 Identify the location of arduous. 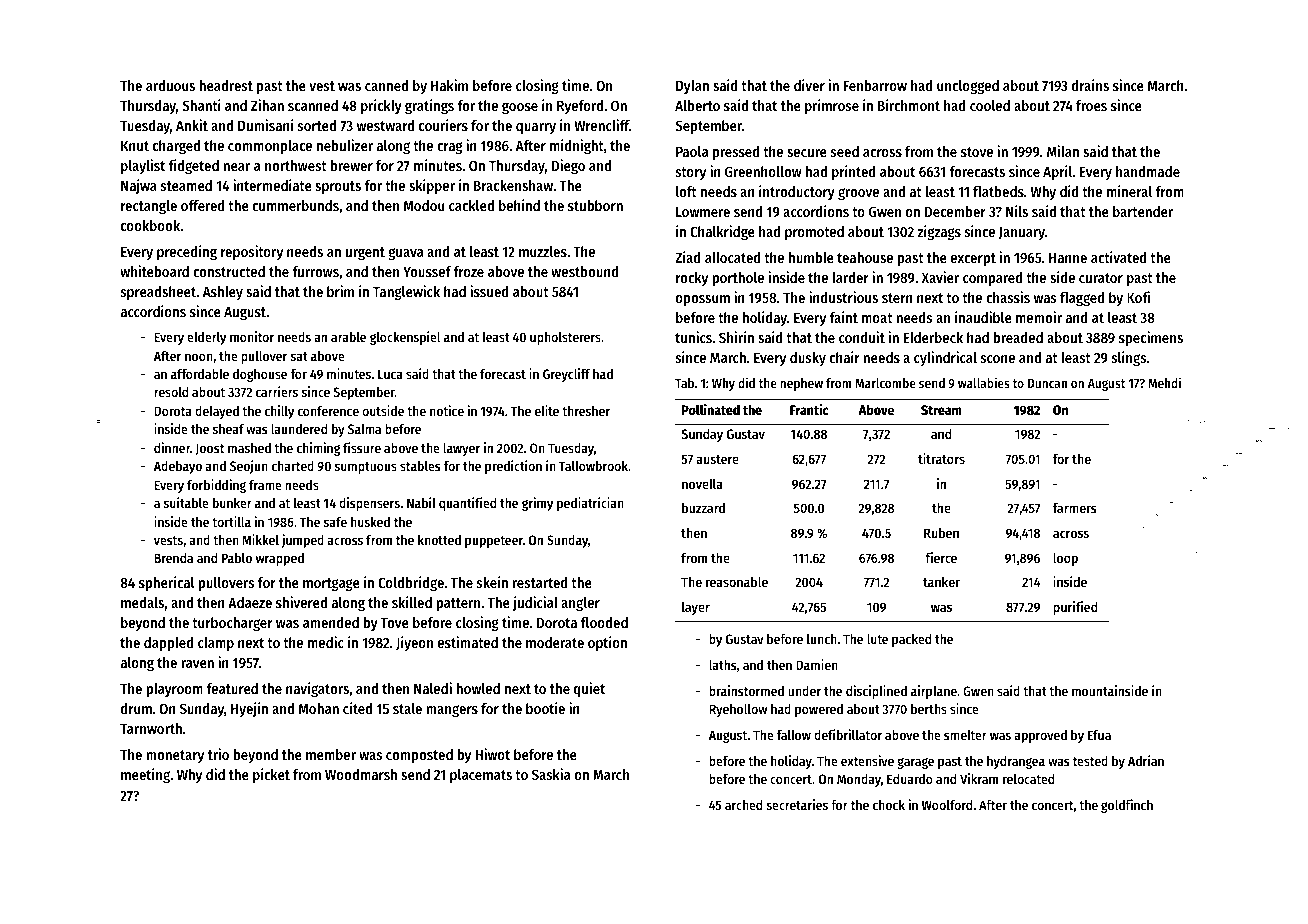
(170, 85).
